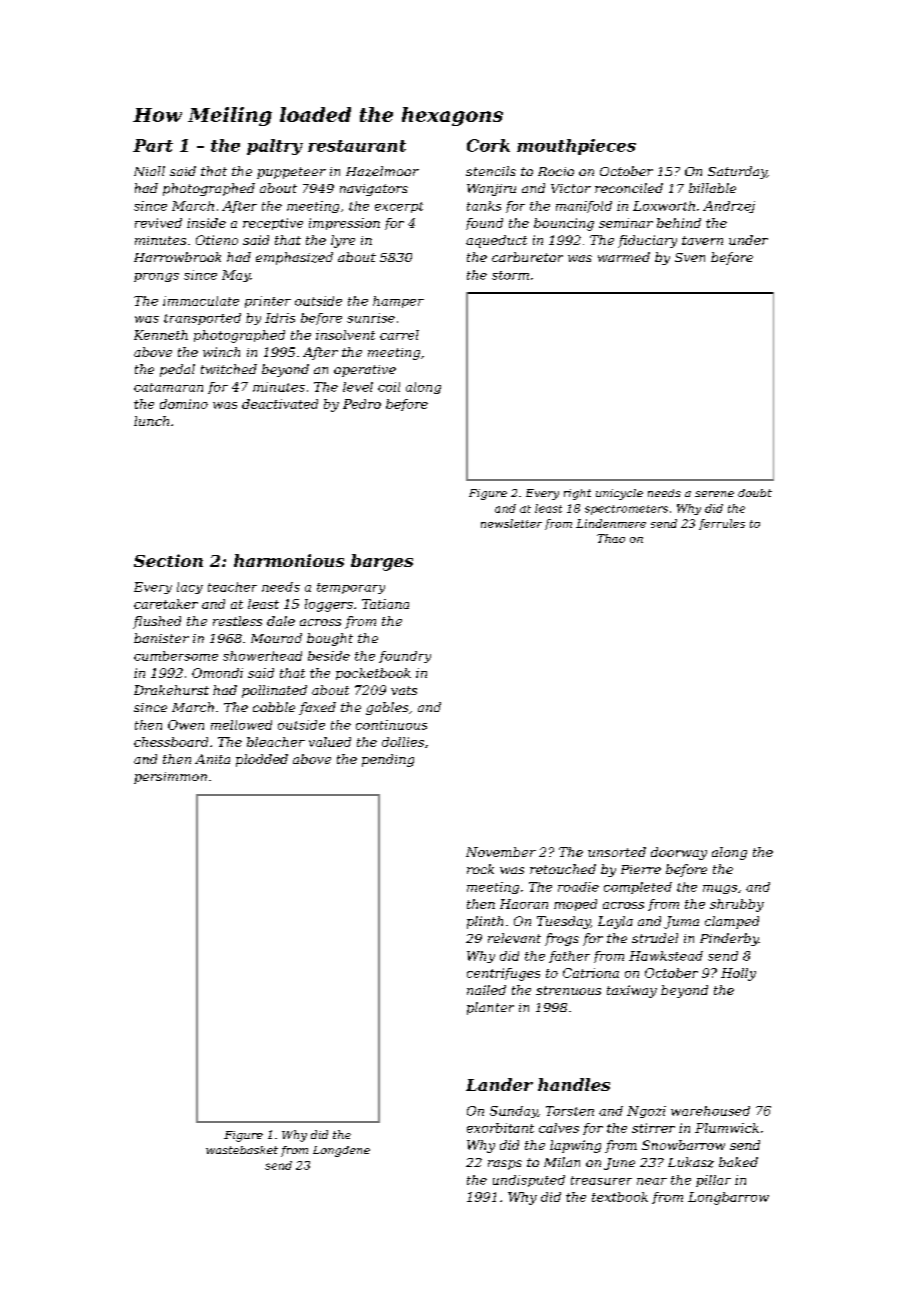 The height and width of the page is (1316, 908). What do you see at coordinates (399, 207) in the page?
I see `excerpt` at bounding box center [399, 207].
